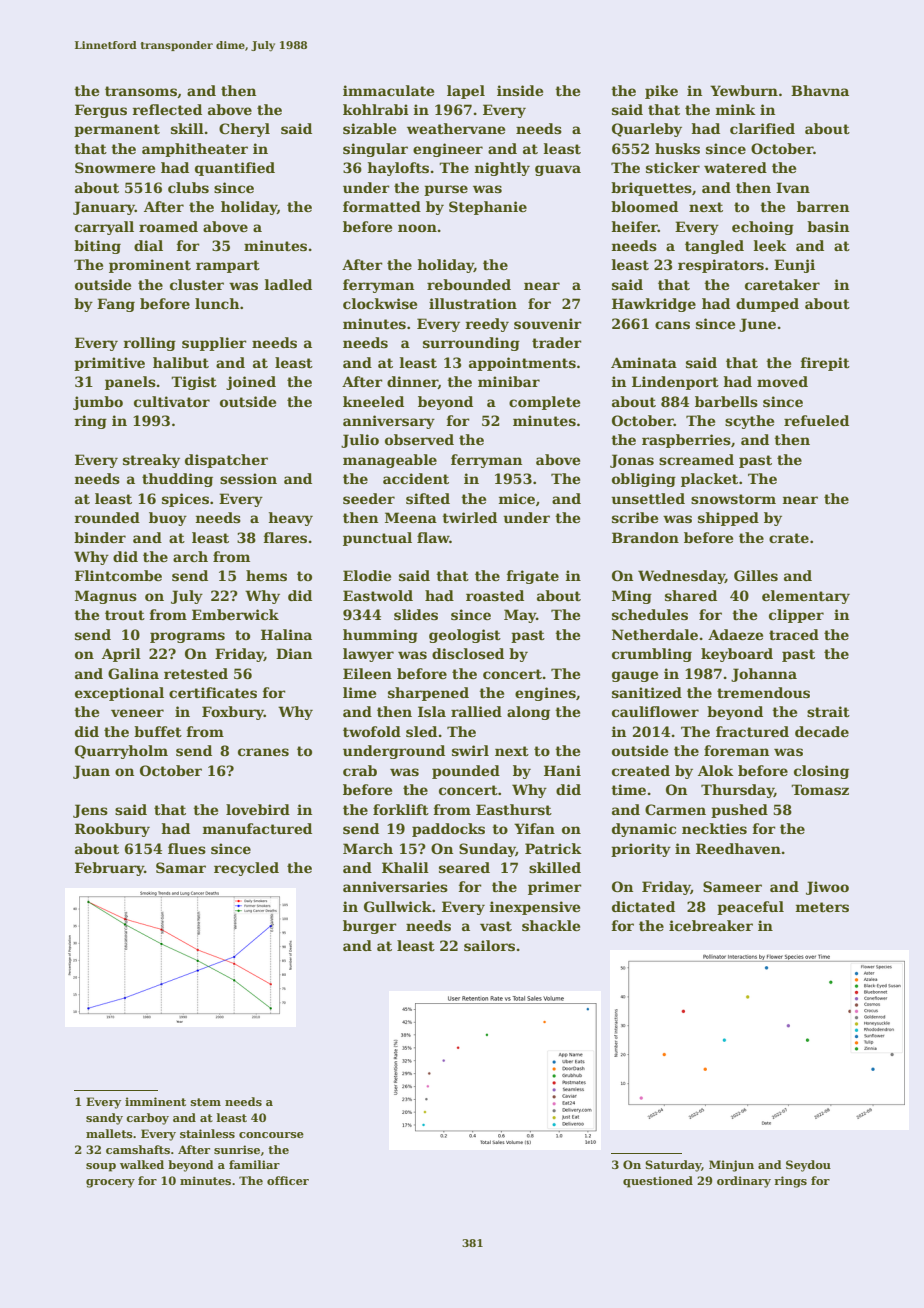  I want to click on clubs, so click(188, 187).
